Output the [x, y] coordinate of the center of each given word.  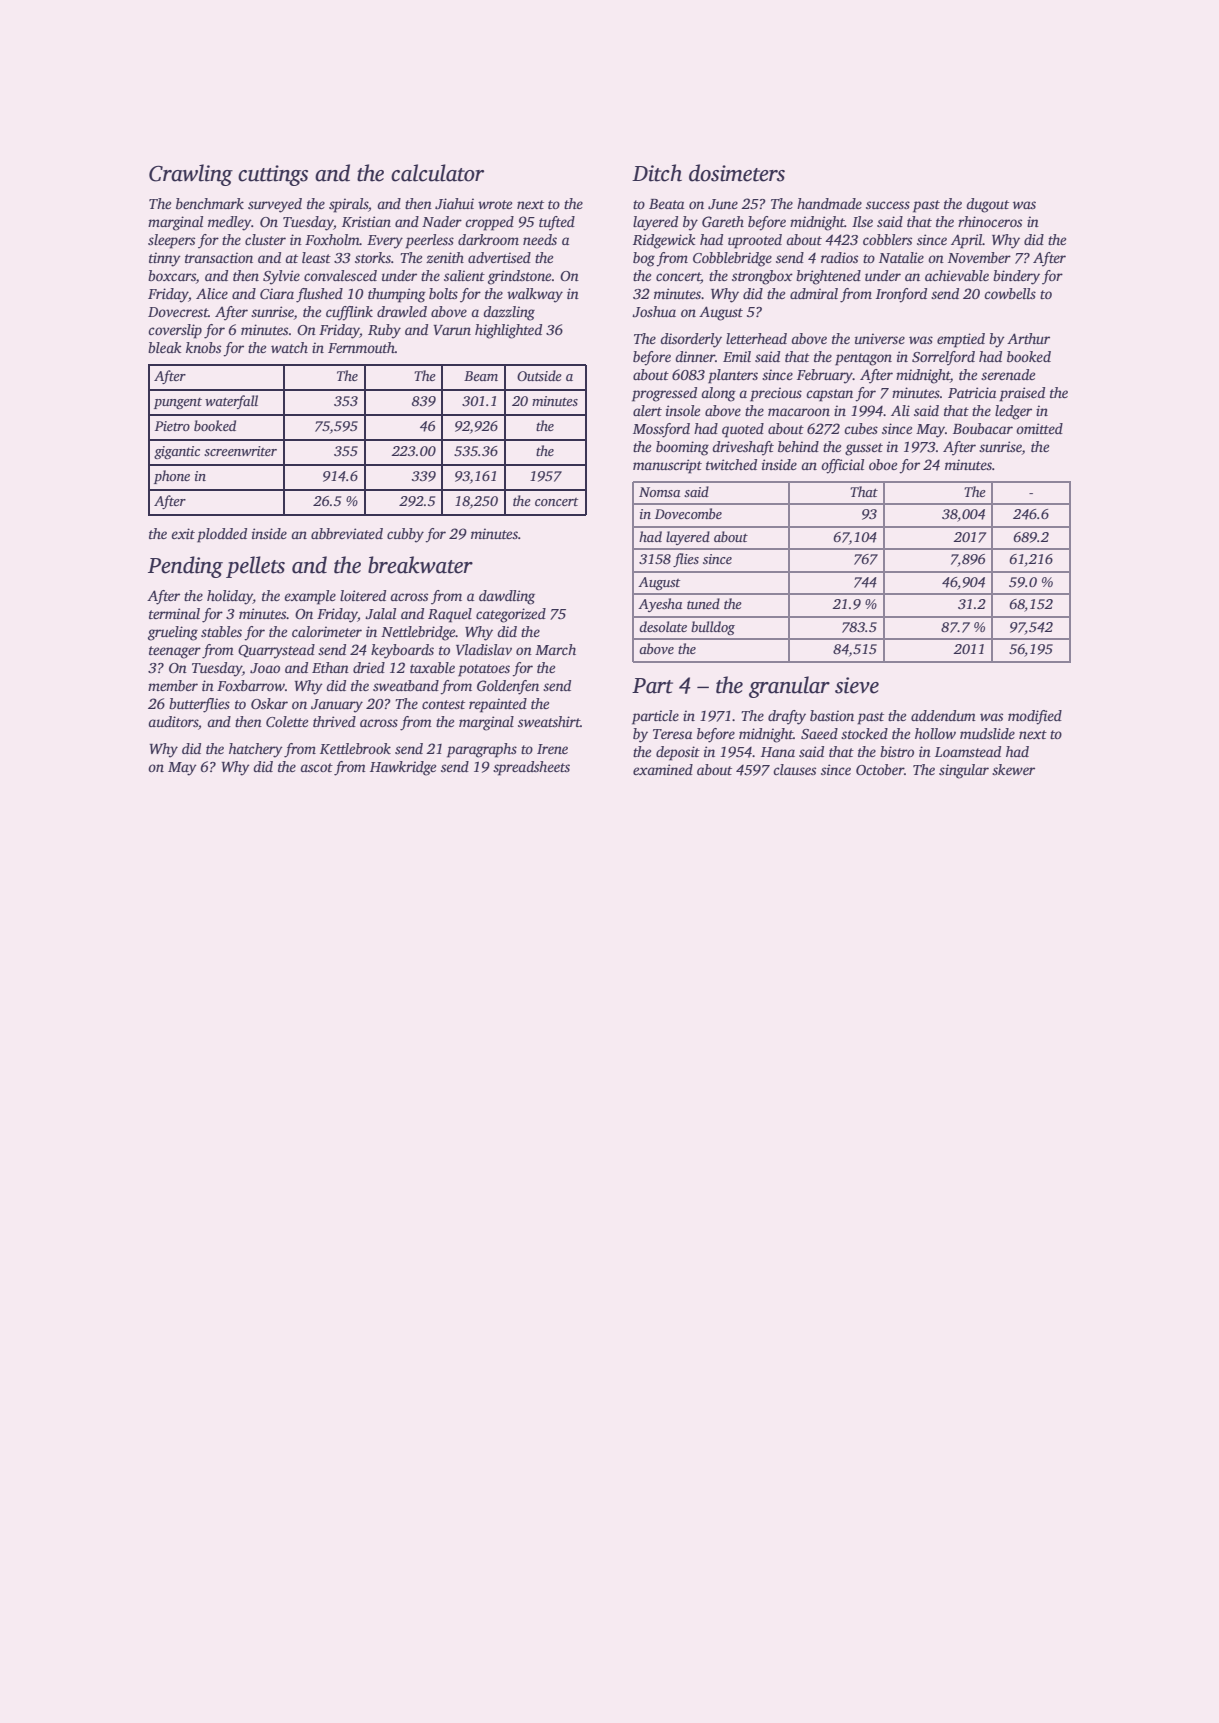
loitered [363, 595]
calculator [437, 173]
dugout [987, 205]
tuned [703, 603]
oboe [883, 464]
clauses [794, 769]
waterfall [231, 402]
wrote [495, 204]
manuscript [667, 466]
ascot [316, 767]
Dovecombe [688, 513]
